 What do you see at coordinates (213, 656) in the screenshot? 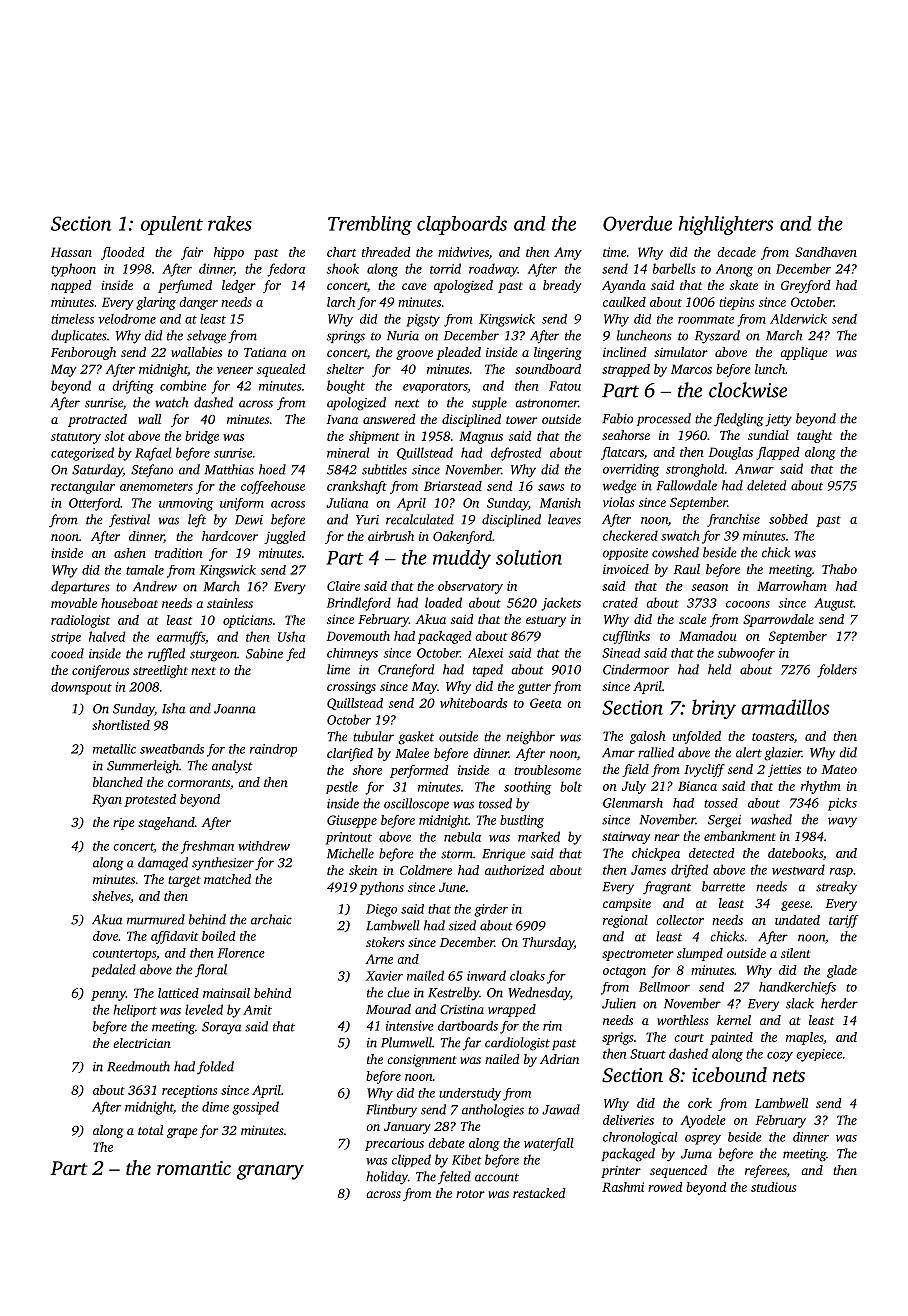
I see `sturgeon` at bounding box center [213, 656].
